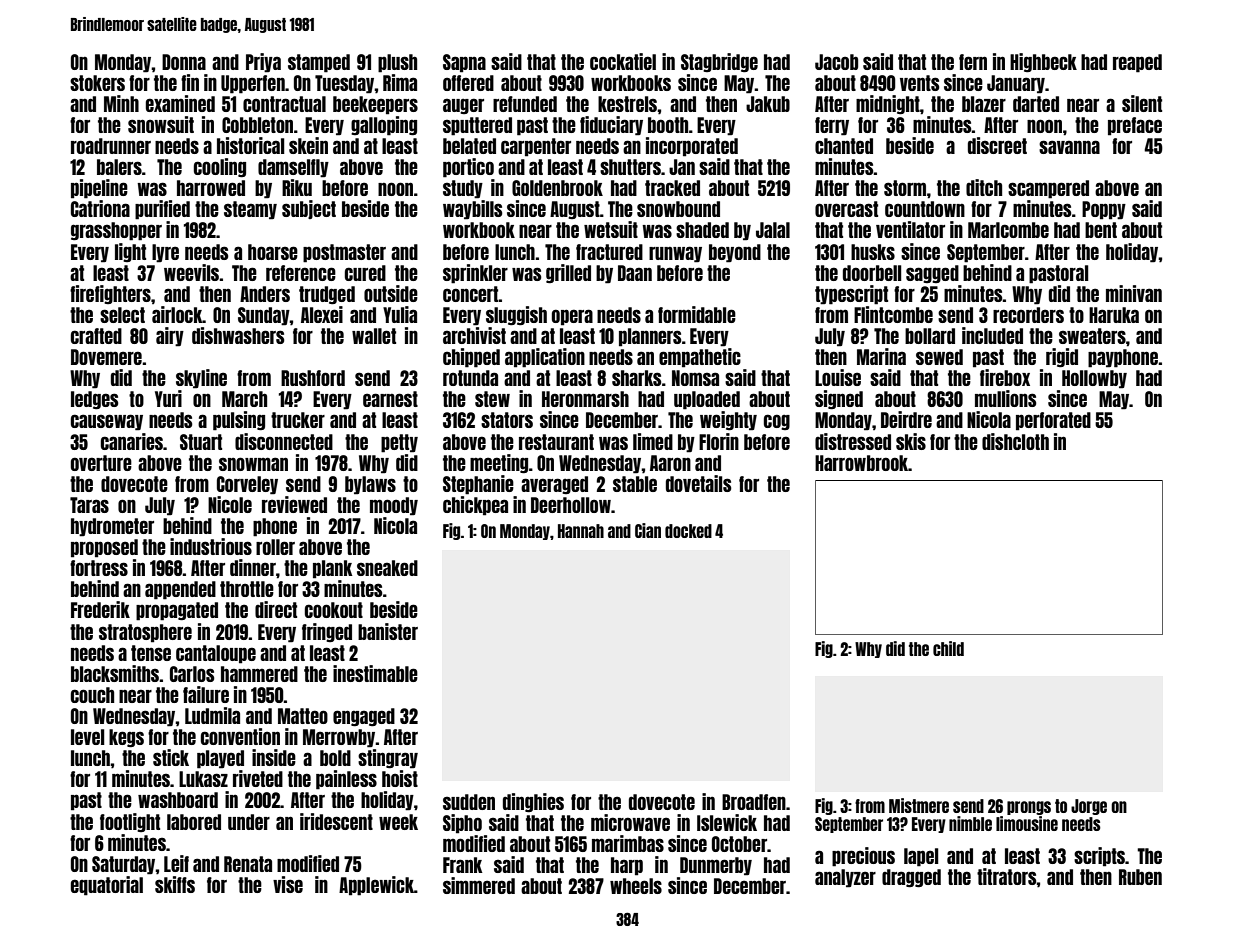  I want to click on Flintcombe, so click(893, 314).
